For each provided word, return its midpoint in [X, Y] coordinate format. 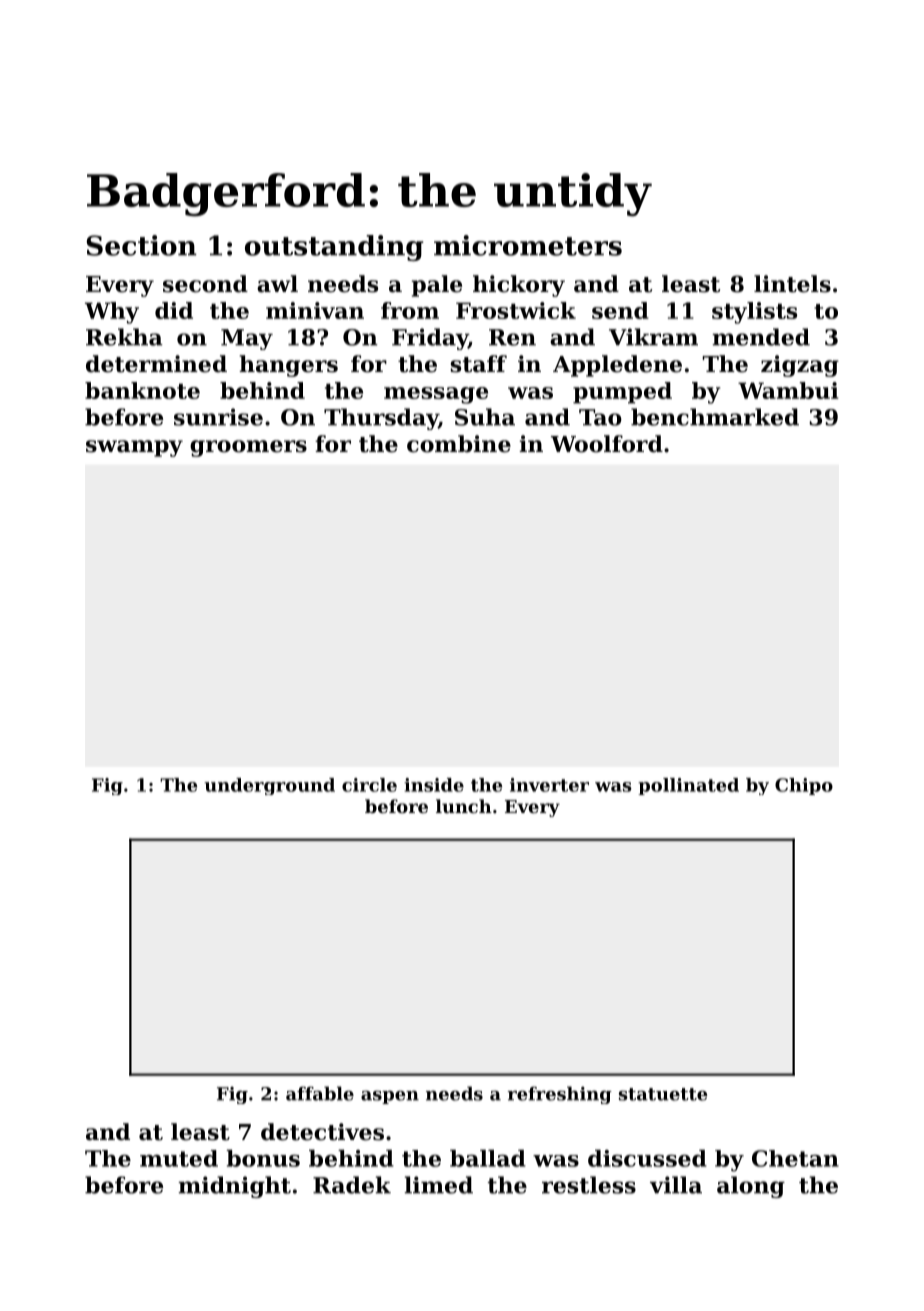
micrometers [528, 245]
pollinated [688, 786]
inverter [549, 785]
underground [269, 786]
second [205, 284]
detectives [322, 1132]
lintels [792, 284]
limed [438, 1185]
